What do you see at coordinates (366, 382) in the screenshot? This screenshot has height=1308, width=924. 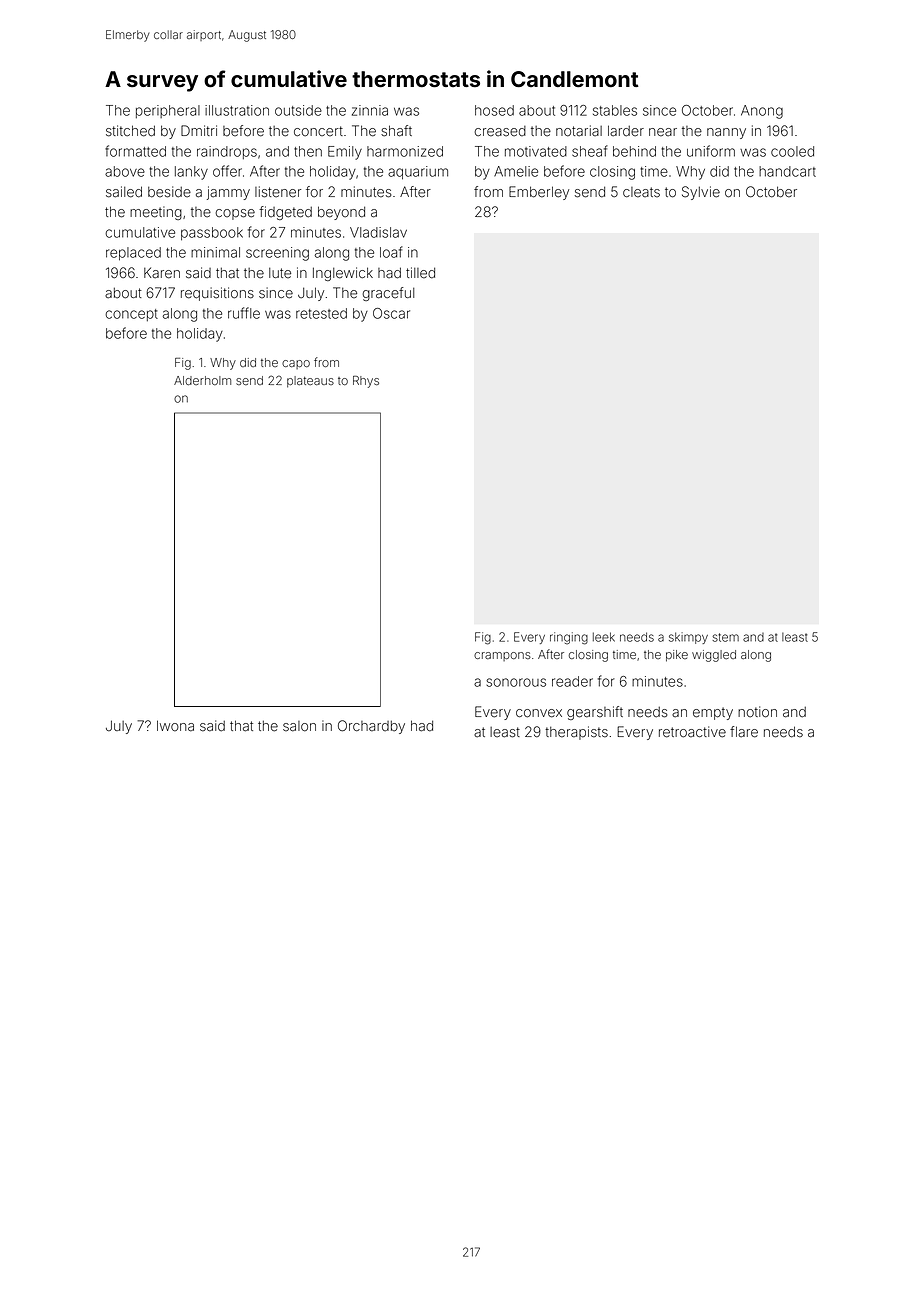 I see `Rhys` at bounding box center [366, 382].
